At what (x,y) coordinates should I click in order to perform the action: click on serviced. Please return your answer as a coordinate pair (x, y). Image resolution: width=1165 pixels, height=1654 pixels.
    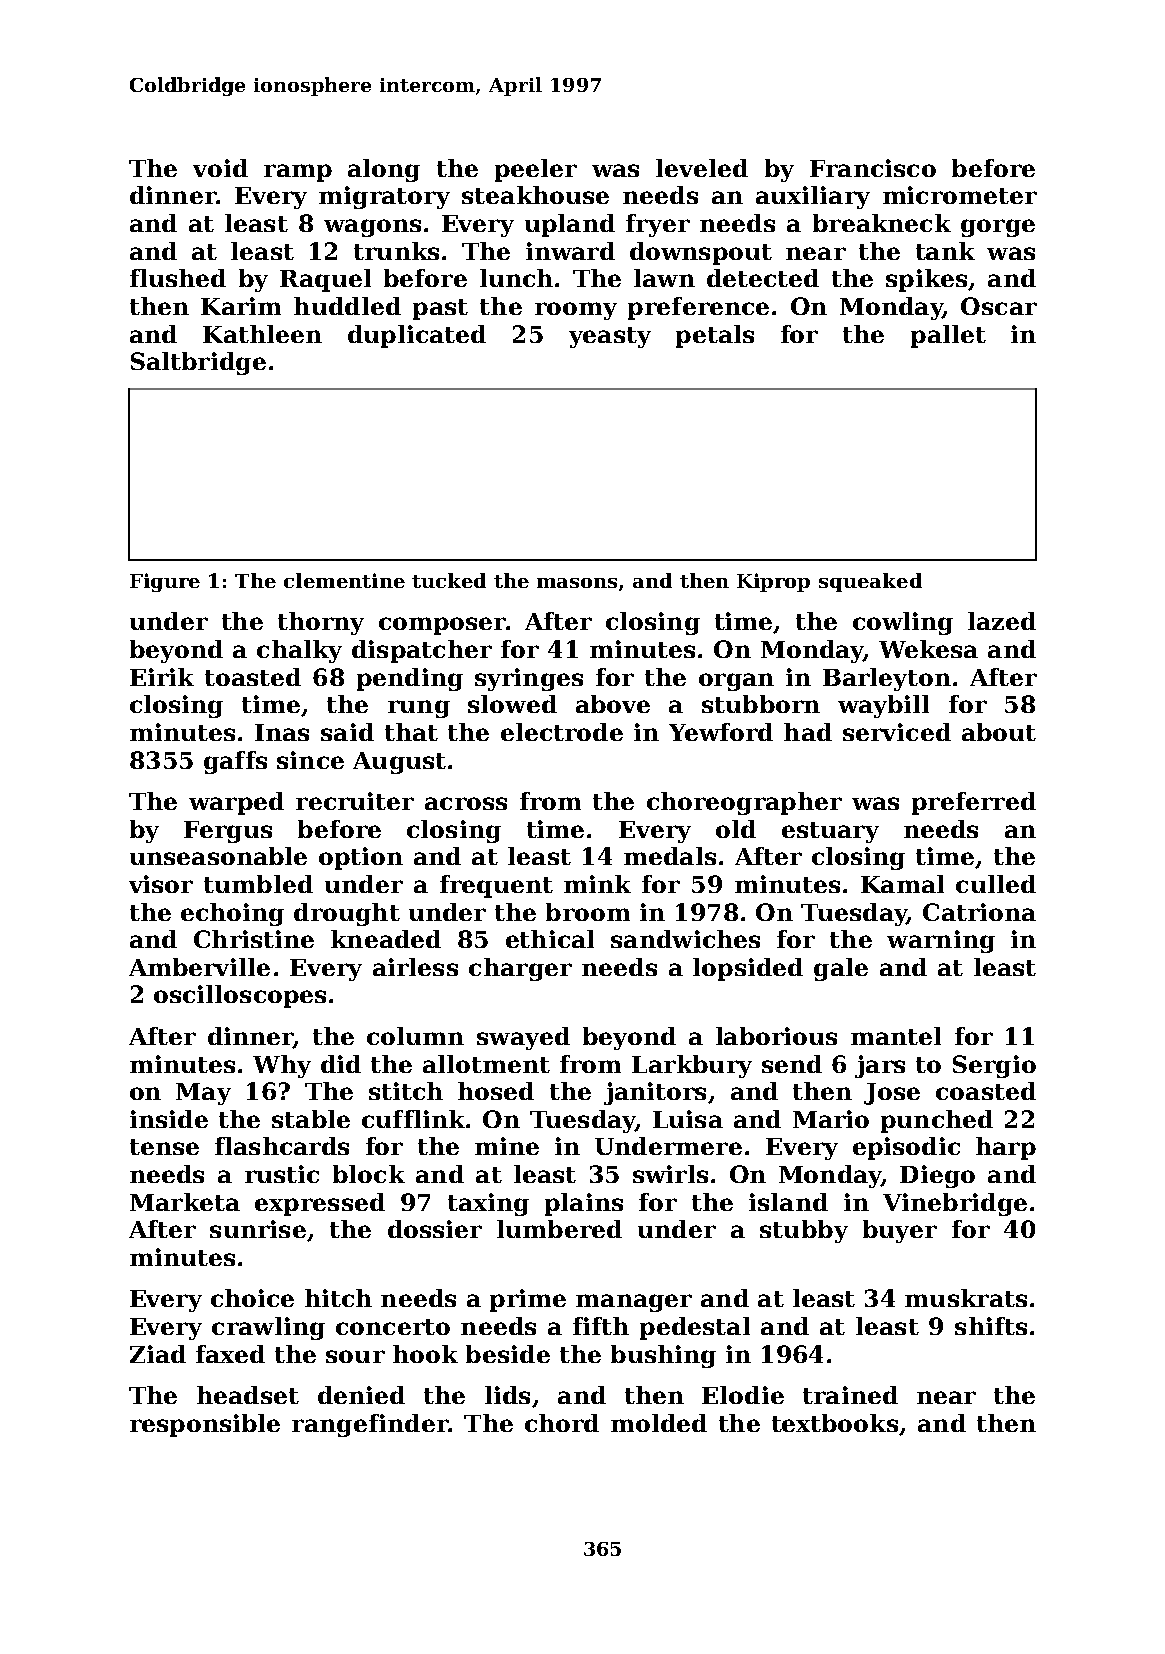
    Looking at the image, I should click on (897, 732).
